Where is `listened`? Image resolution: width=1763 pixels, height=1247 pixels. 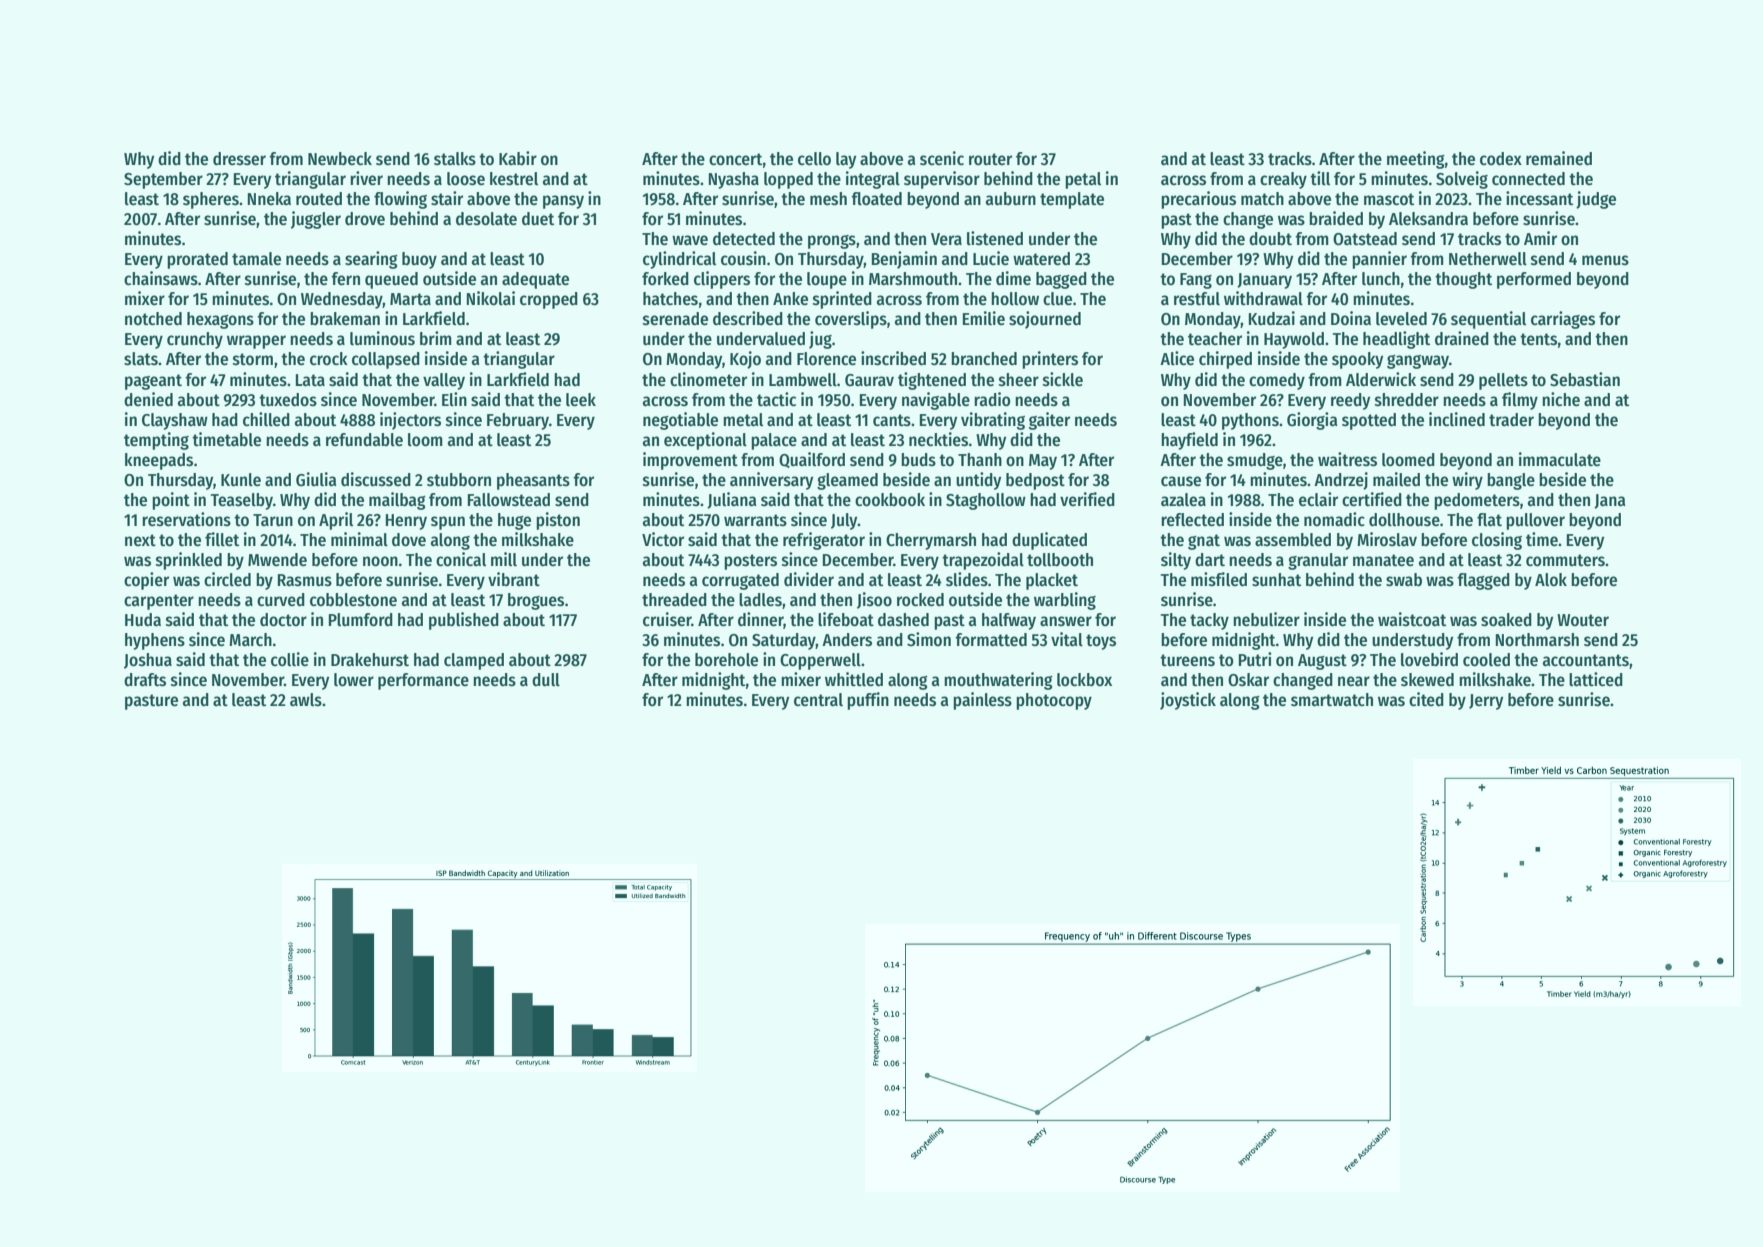
listened is located at coordinates (995, 238).
